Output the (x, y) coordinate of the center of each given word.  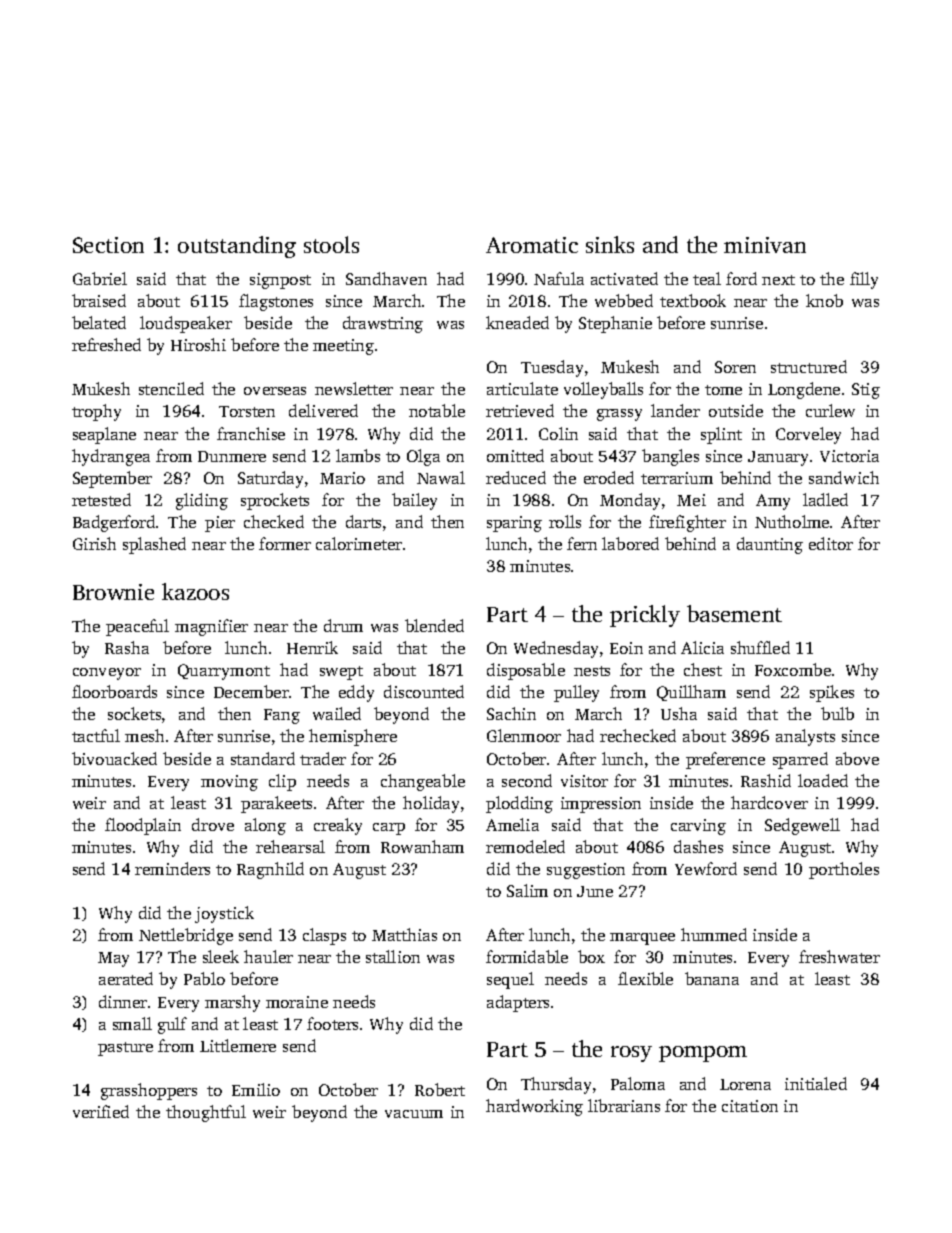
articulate (522, 388)
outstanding (237, 247)
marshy (232, 1003)
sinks (610, 244)
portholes (844, 870)
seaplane (104, 435)
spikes (832, 693)
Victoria (849, 456)
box (591, 956)
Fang (282, 716)
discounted (424, 691)
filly (864, 280)
